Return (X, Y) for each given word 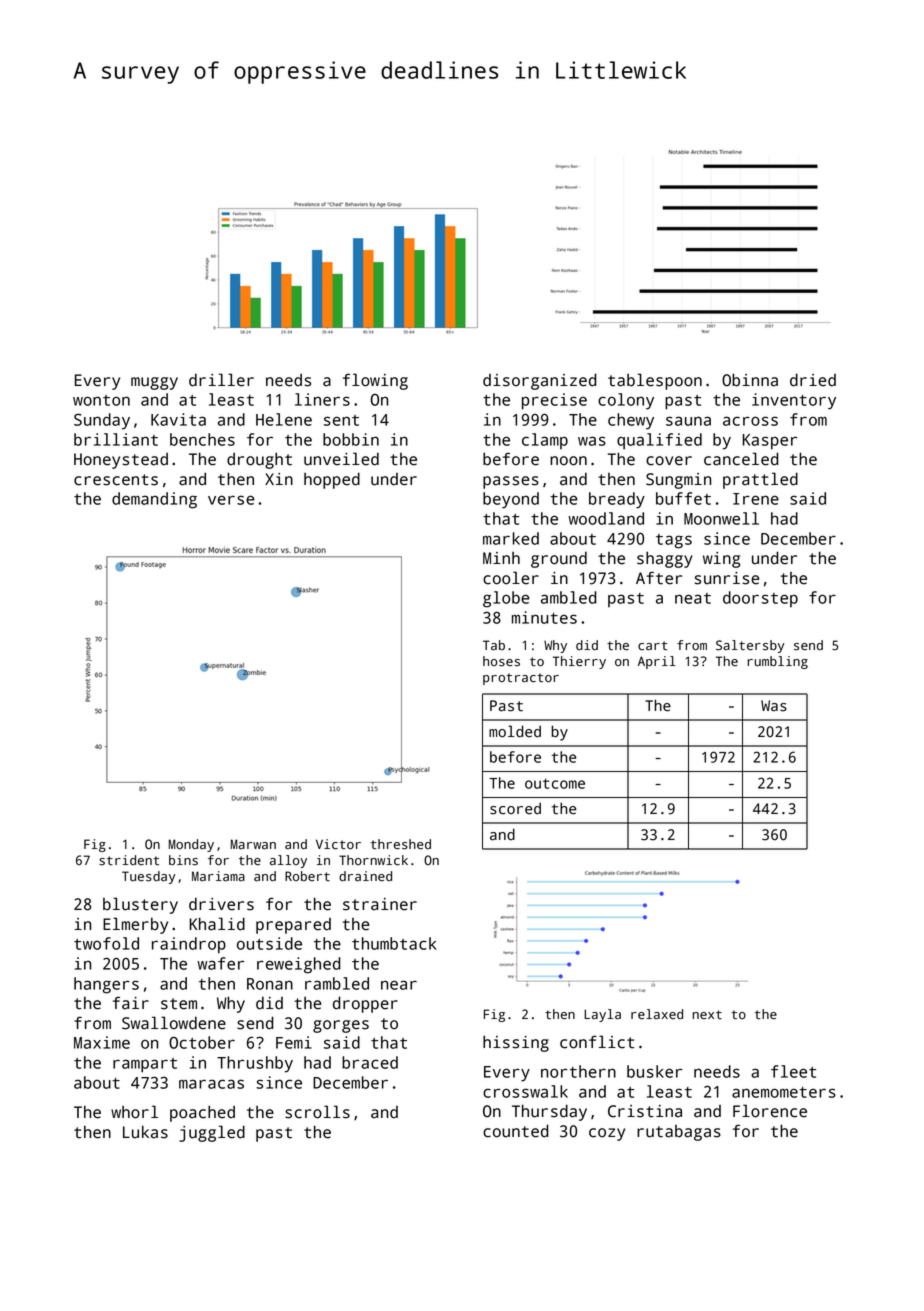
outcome (555, 783)
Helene (284, 419)
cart (653, 646)
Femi (294, 1042)
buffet (683, 498)
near (399, 985)
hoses (501, 661)
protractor (521, 679)
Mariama (218, 876)
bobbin (351, 439)
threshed (401, 844)
